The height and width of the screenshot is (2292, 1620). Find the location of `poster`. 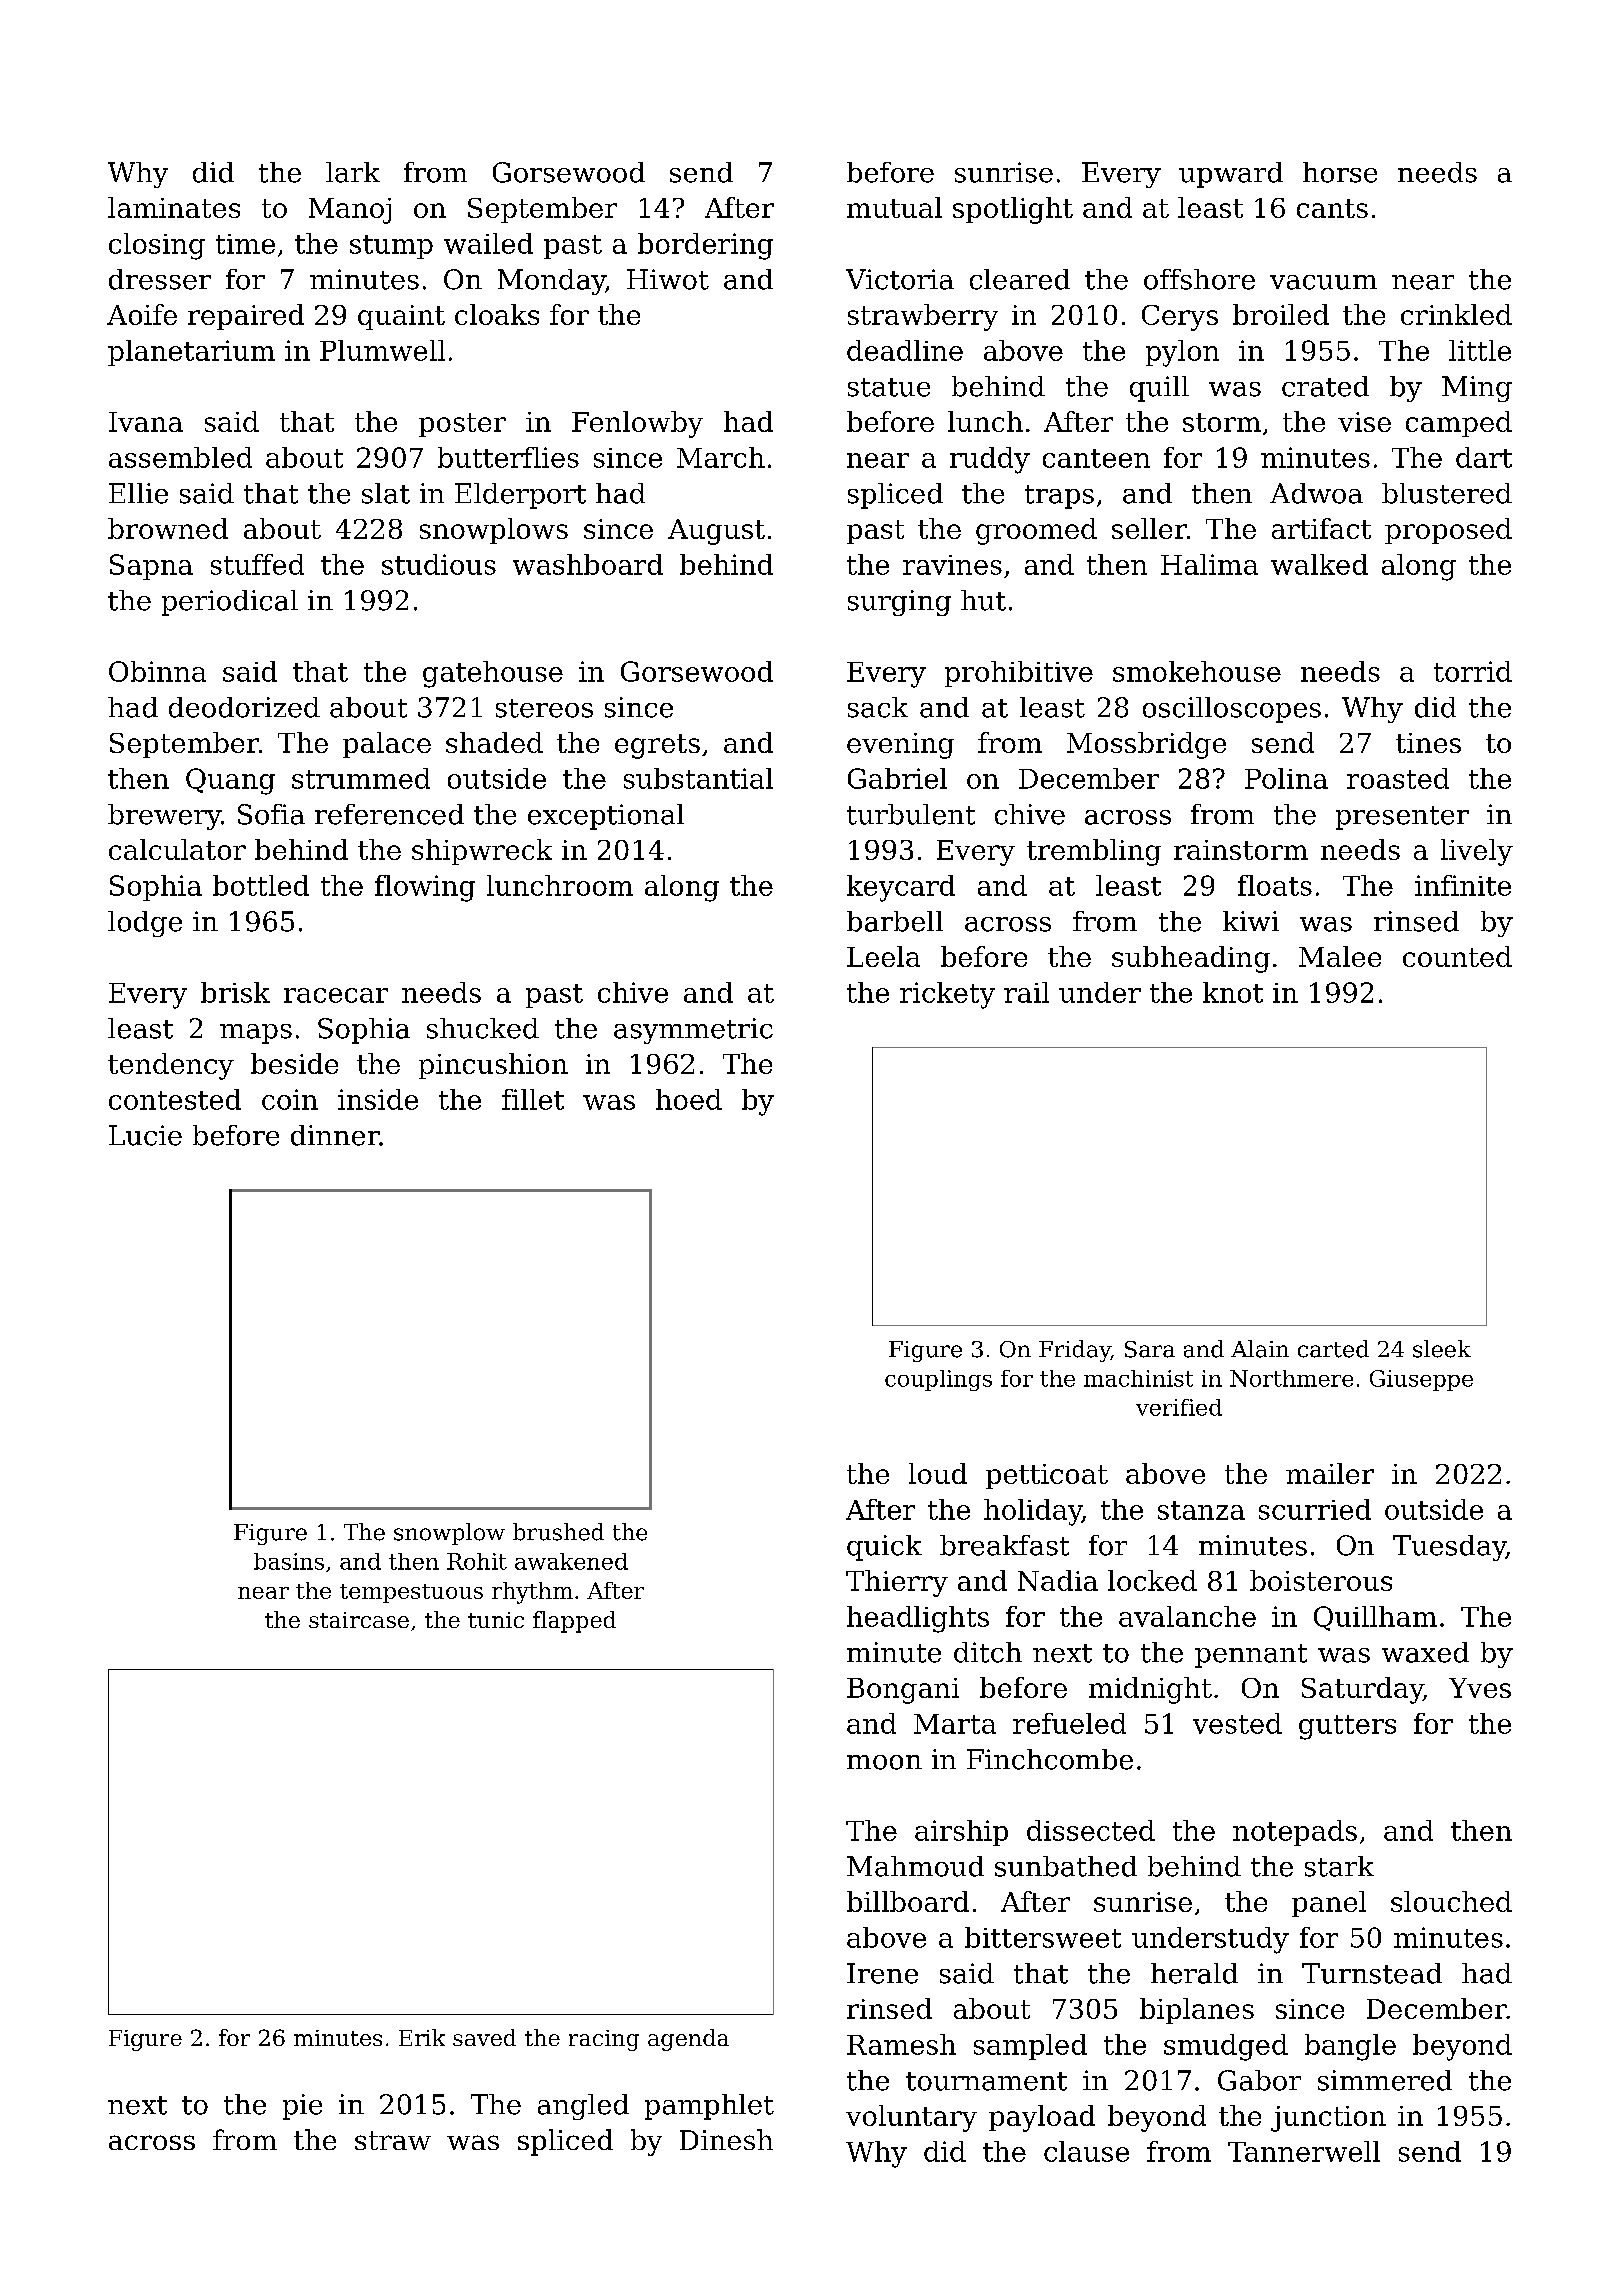

poster is located at coordinates (462, 425).
